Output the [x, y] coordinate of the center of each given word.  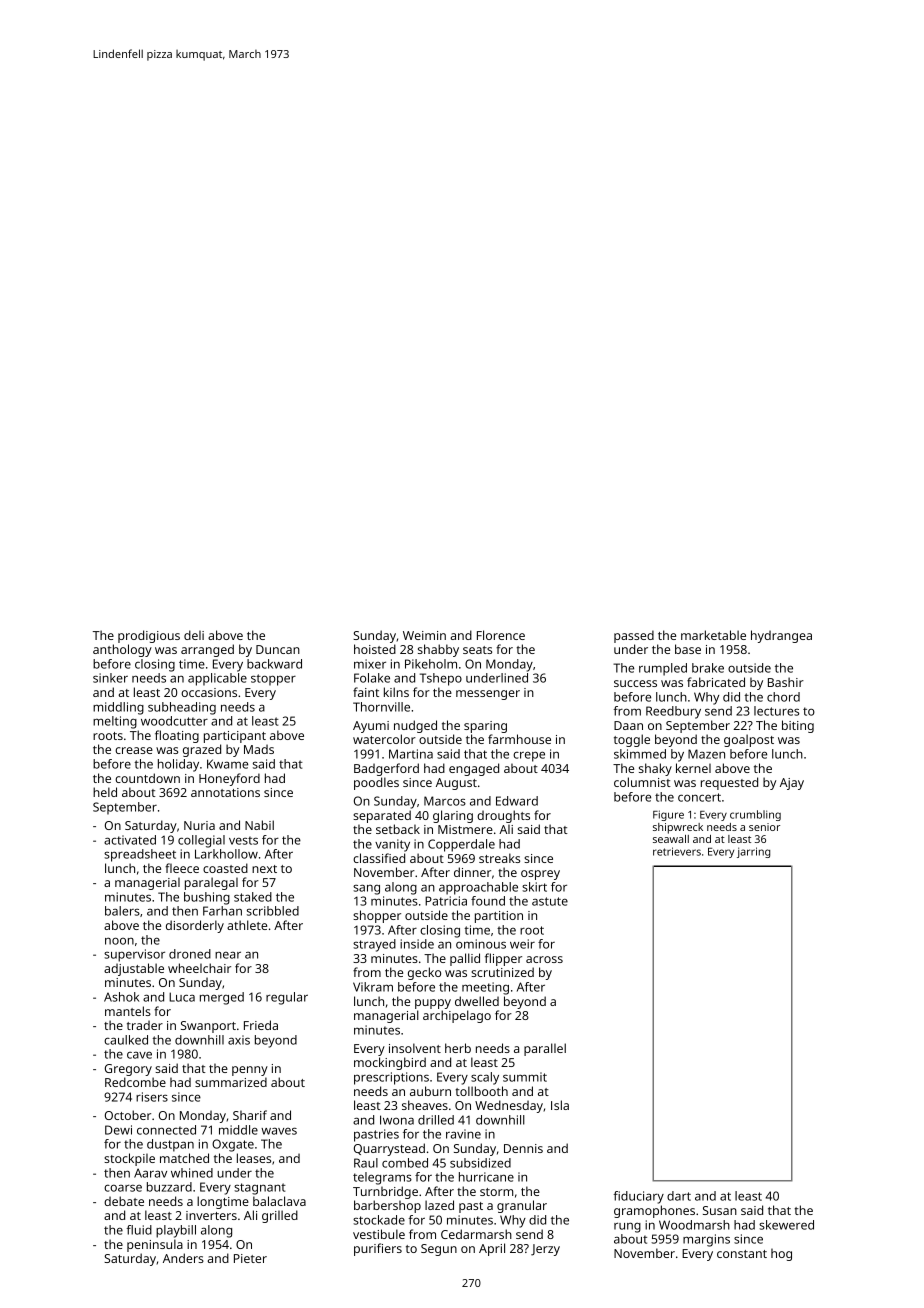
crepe [529, 756]
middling [118, 708]
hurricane [486, 1177]
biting [798, 726]
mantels [128, 1011]
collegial [201, 841]
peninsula [155, 1245]
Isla [560, 1105]
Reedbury [673, 712]
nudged [415, 726]
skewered [786, 1225]
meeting [485, 988]
